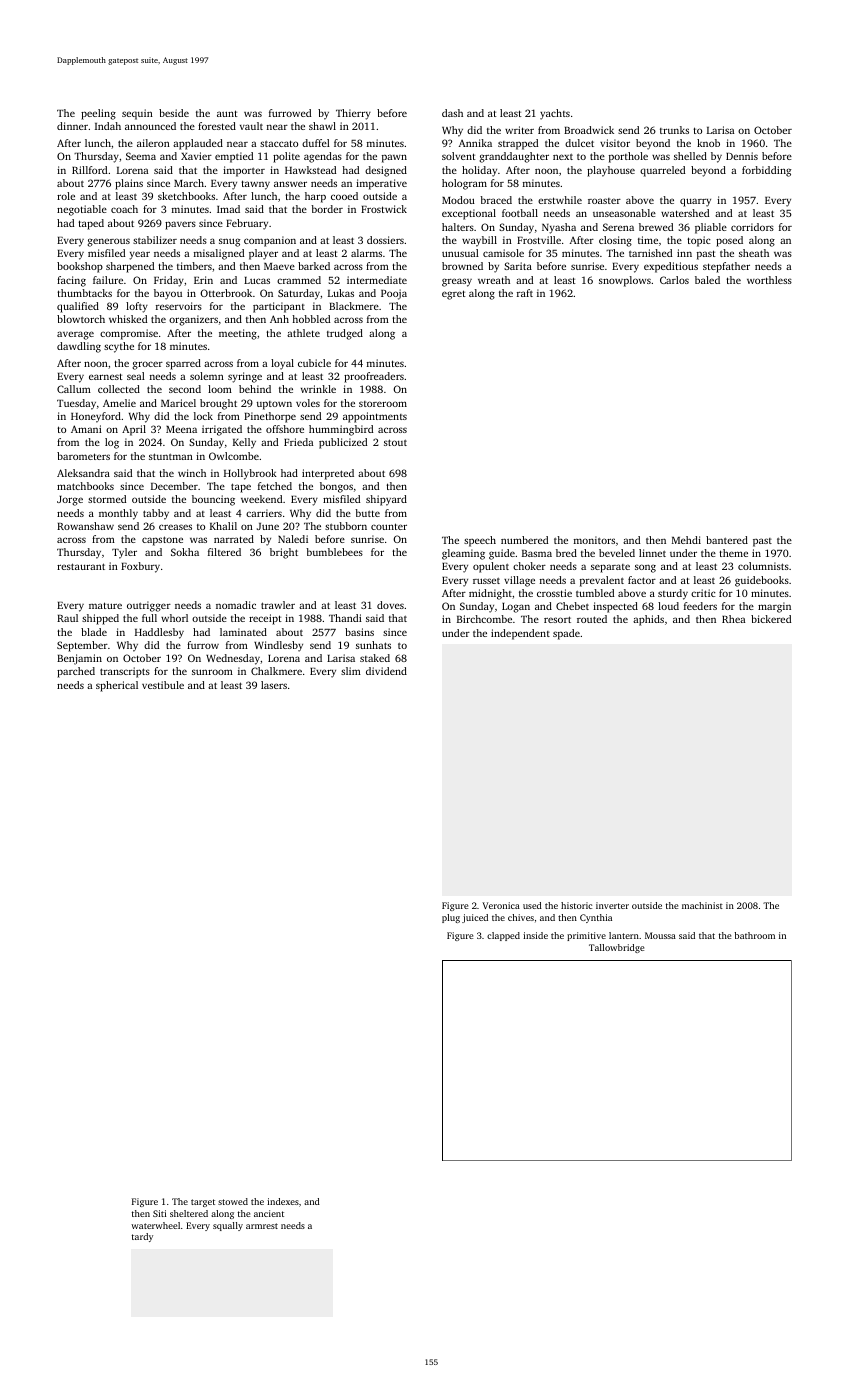  What do you see at coordinates (395, 442) in the page?
I see `stout` at bounding box center [395, 442].
